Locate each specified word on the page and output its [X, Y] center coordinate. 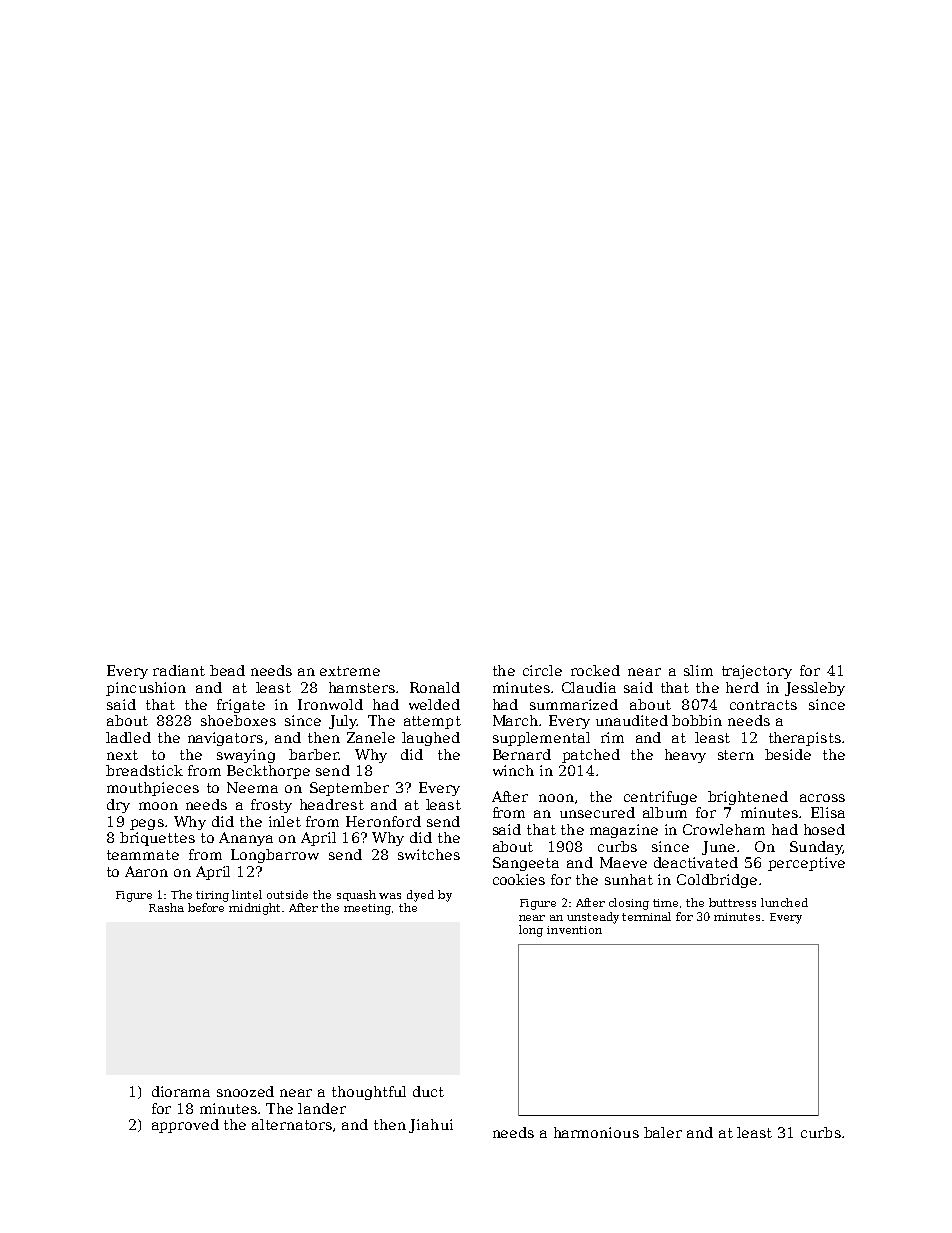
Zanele [371, 737]
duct [428, 1091]
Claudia [589, 687]
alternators [292, 1124]
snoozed [245, 1091]
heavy [685, 756]
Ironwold [330, 704]
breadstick [144, 770]
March [516, 720]
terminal [646, 916]
